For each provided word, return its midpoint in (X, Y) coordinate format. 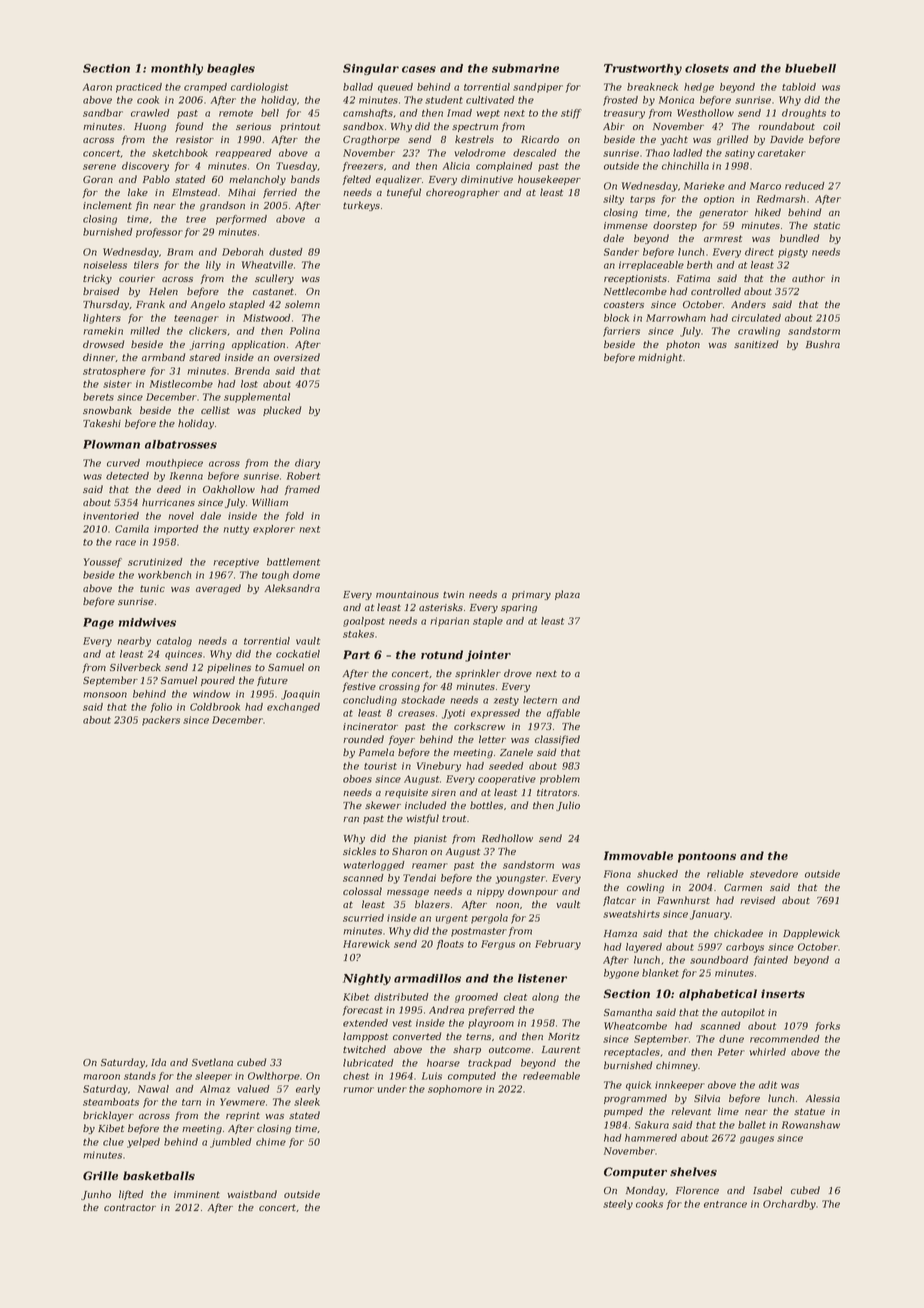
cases (419, 69)
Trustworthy (643, 69)
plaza (567, 595)
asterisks (441, 607)
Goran (98, 179)
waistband (252, 1194)
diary (307, 464)
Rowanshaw (811, 1125)
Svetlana (212, 1062)
